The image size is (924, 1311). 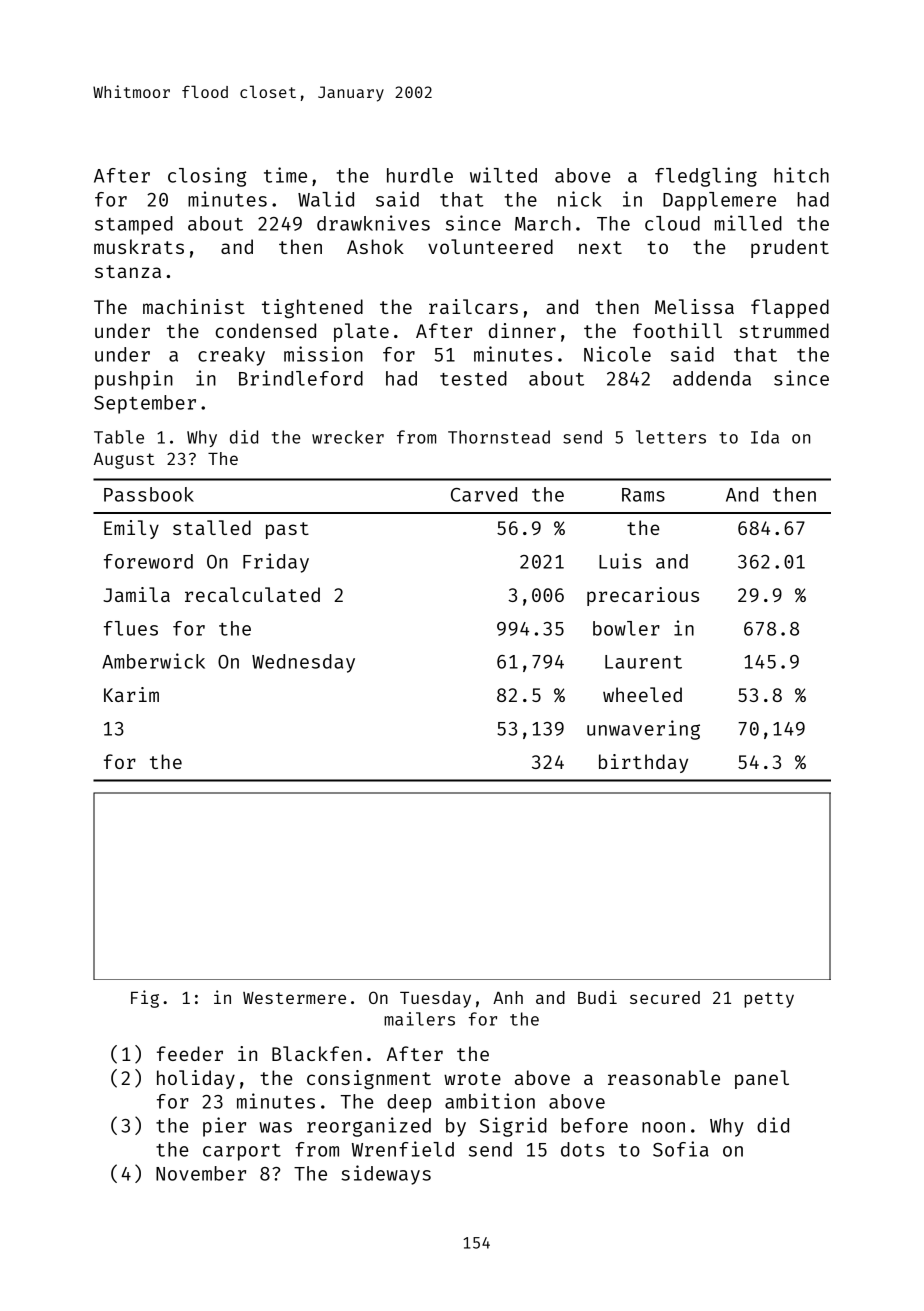 What do you see at coordinates (145, 999) in the page?
I see `Fig` at bounding box center [145, 999].
